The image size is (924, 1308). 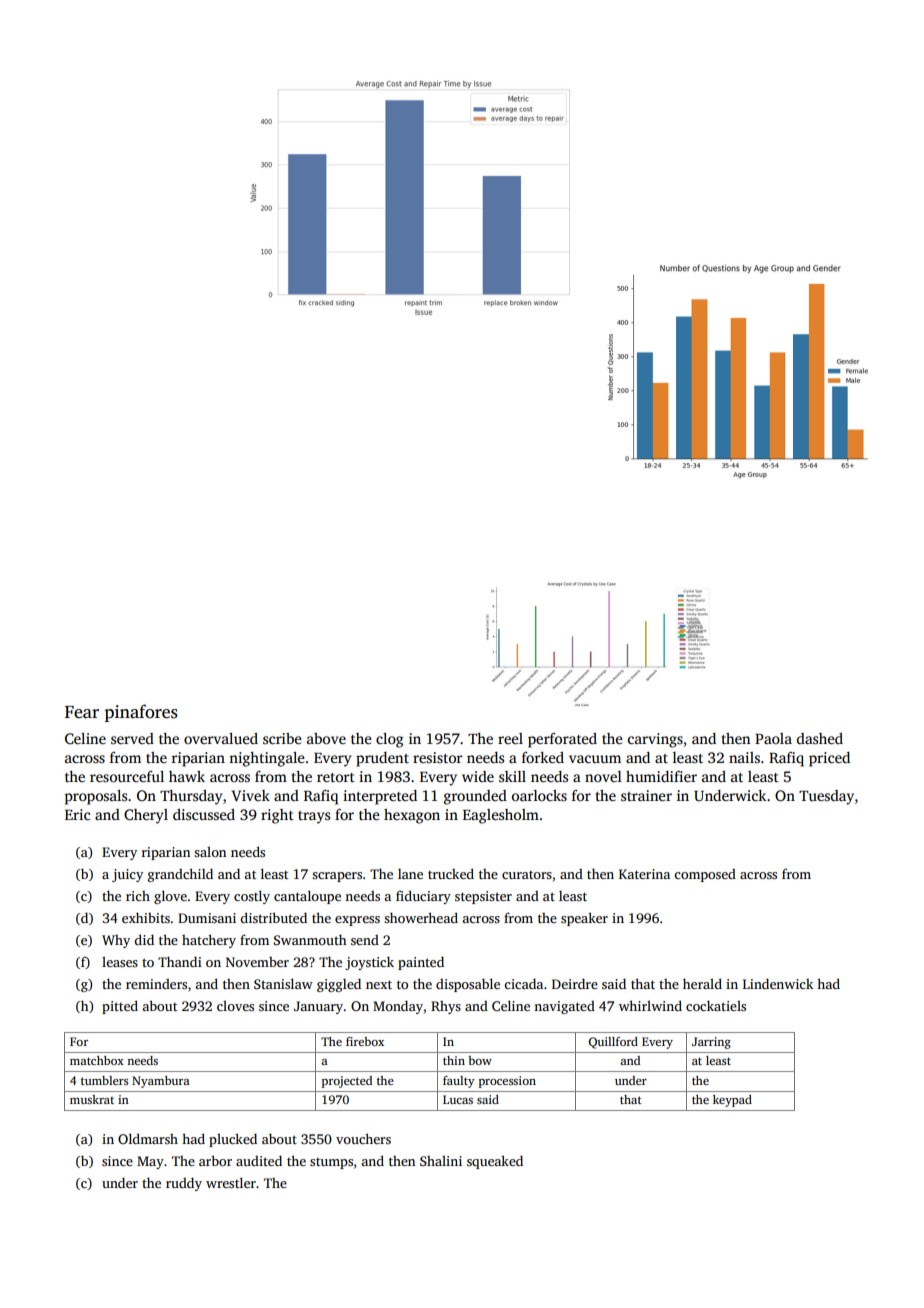 I want to click on resourceful, so click(x=127, y=776).
